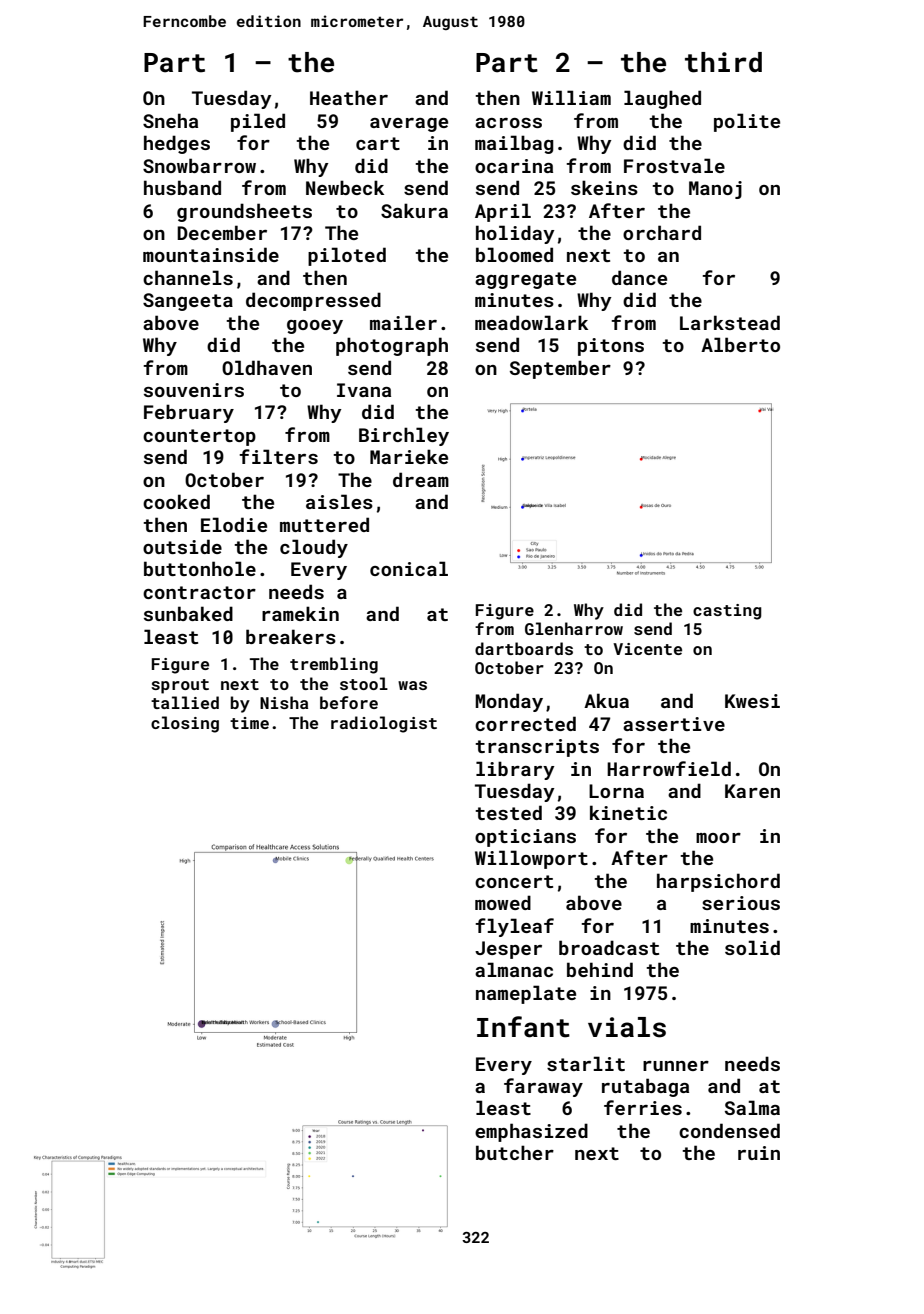 This screenshot has height=1314, width=924. I want to click on cart, so click(378, 143).
